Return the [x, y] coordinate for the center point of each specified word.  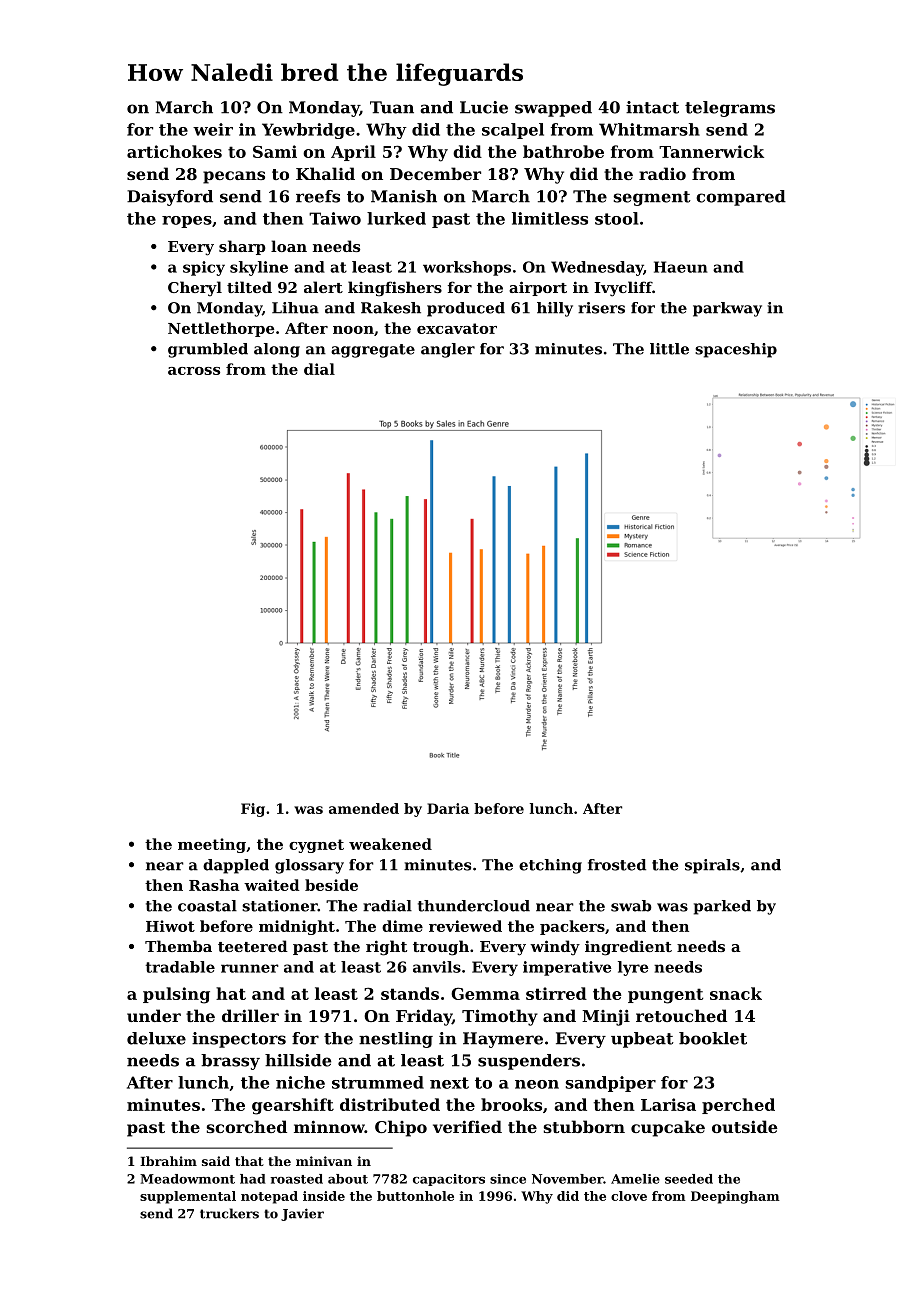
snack [736, 993]
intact [652, 107]
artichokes [174, 151]
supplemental [188, 1197]
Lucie [484, 107]
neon [537, 1084]
